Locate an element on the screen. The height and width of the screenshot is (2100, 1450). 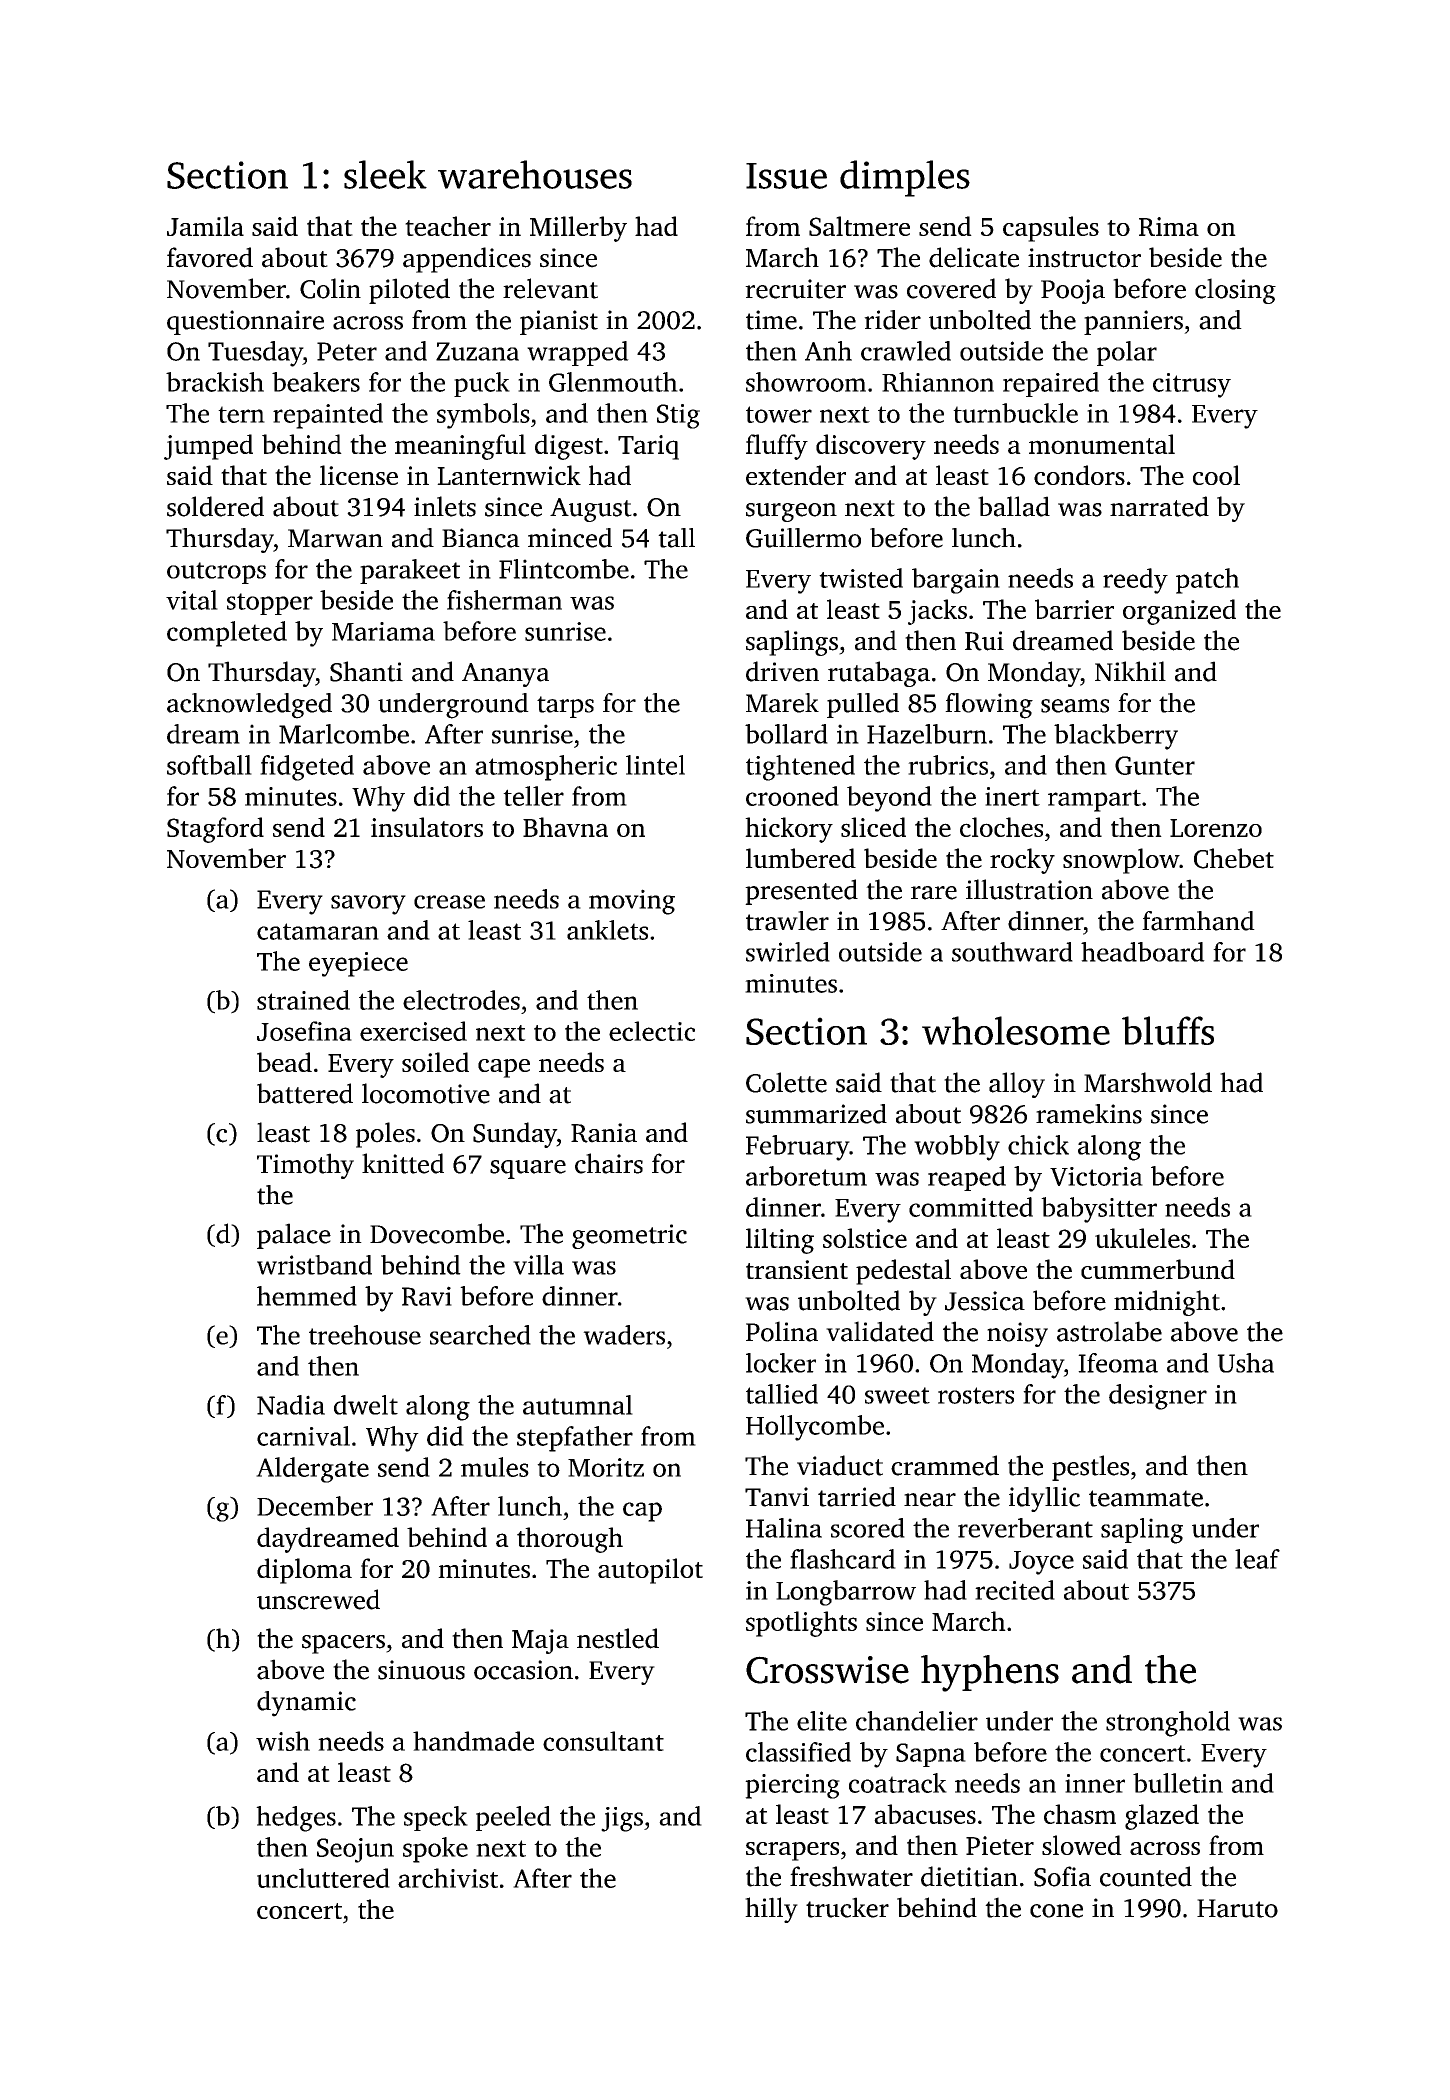
Jamila is located at coordinates (205, 226).
